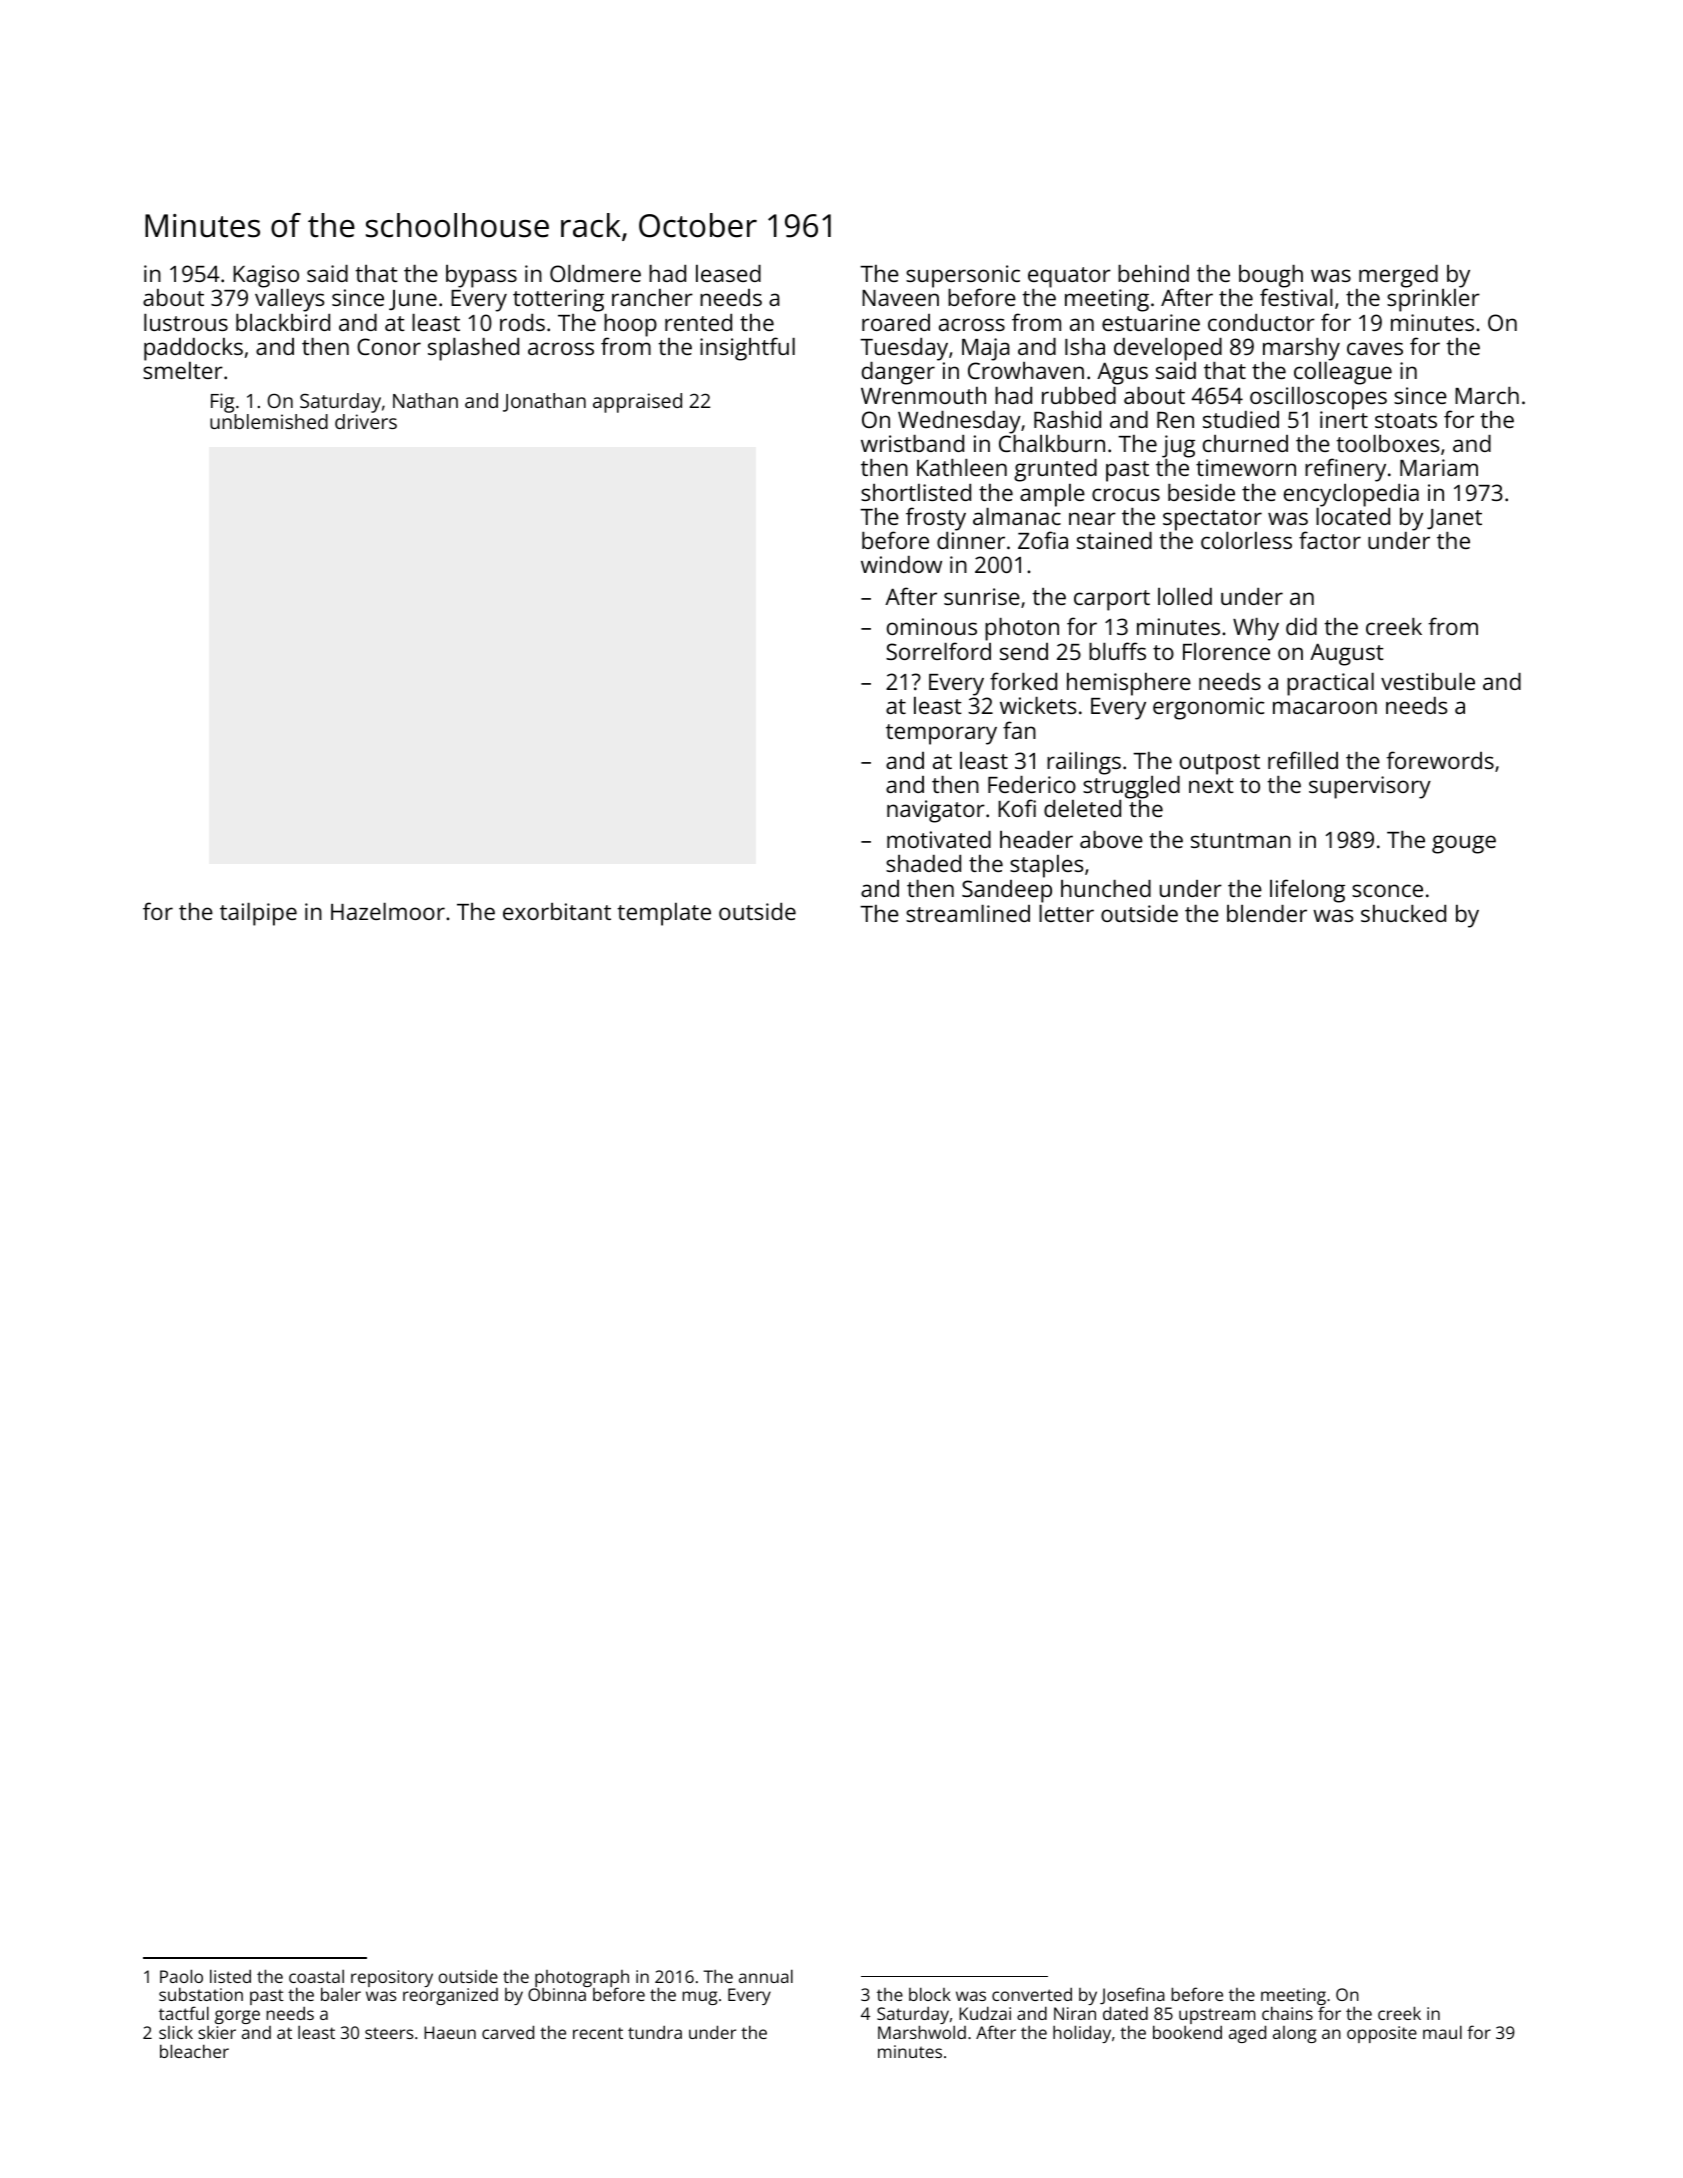 This page has width=1683, height=2178. What do you see at coordinates (1106, 888) in the page?
I see `hunched` at bounding box center [1106, 888].
